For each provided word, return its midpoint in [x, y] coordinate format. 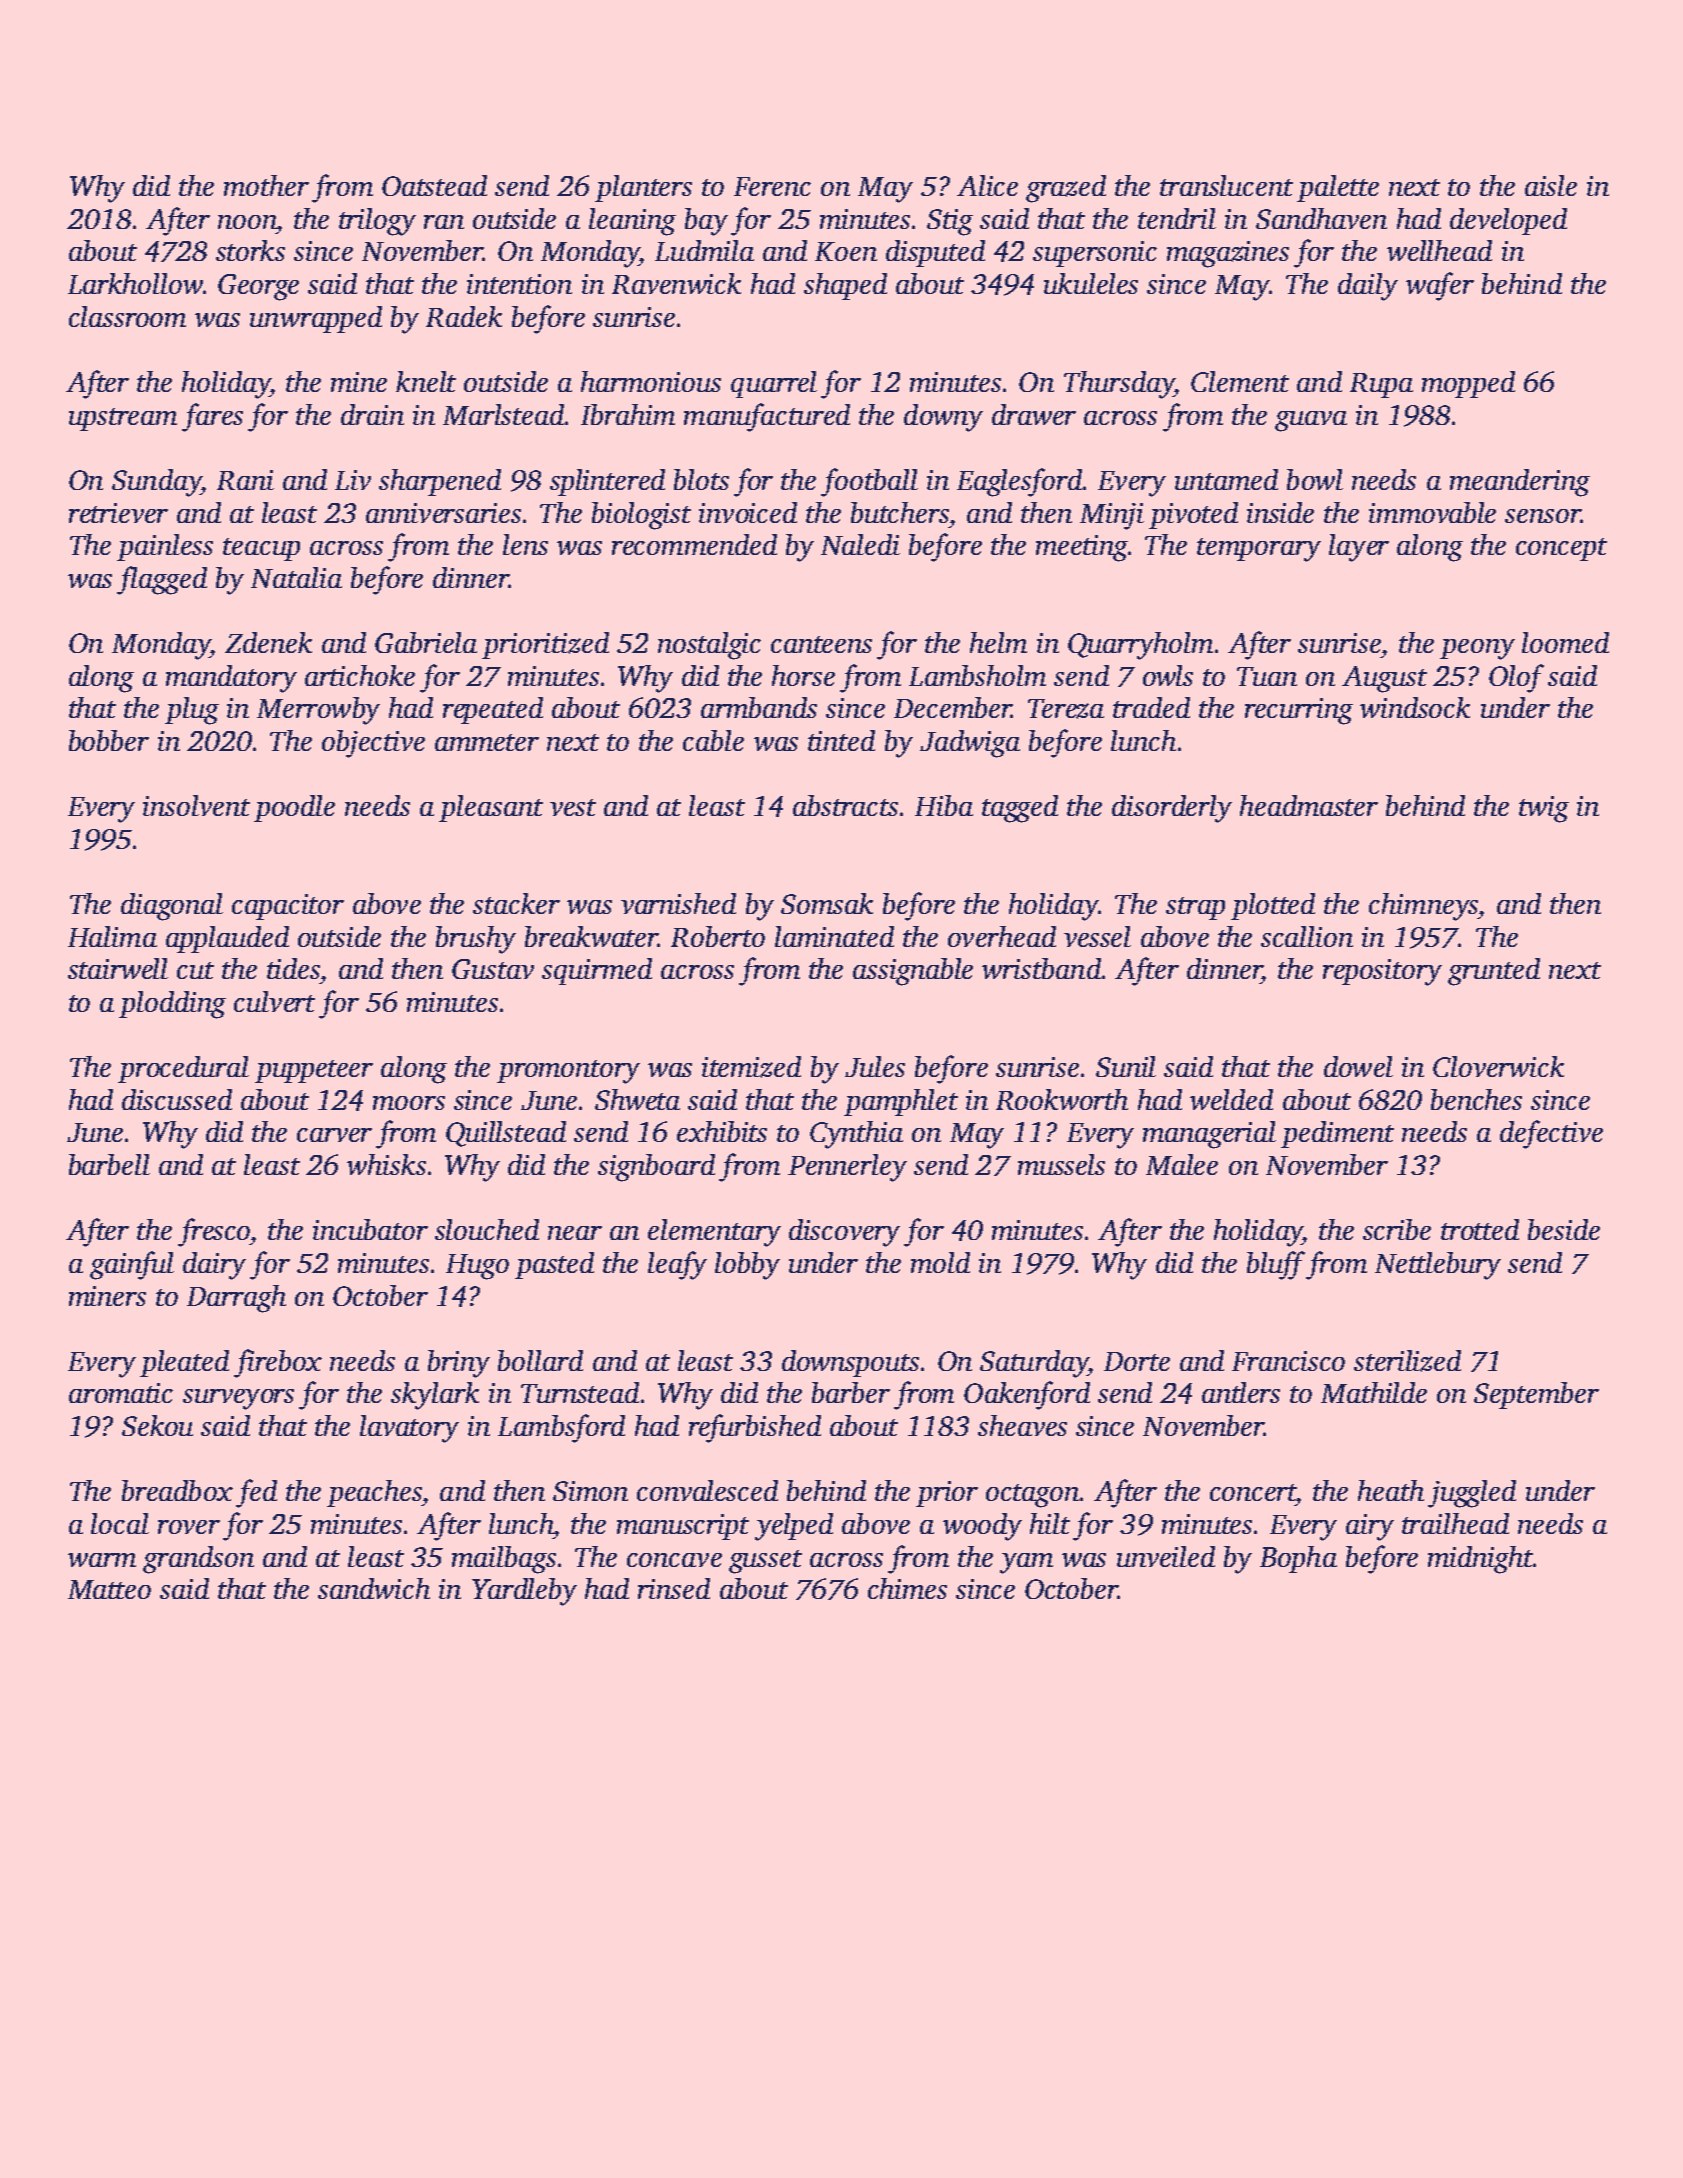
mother [266, 185]
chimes [907, 1588]
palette [1338, 188]
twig [1544, 809]
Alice [987, 185]
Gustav [493, 969]
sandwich [374, 1588]
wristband [1041, 968]
